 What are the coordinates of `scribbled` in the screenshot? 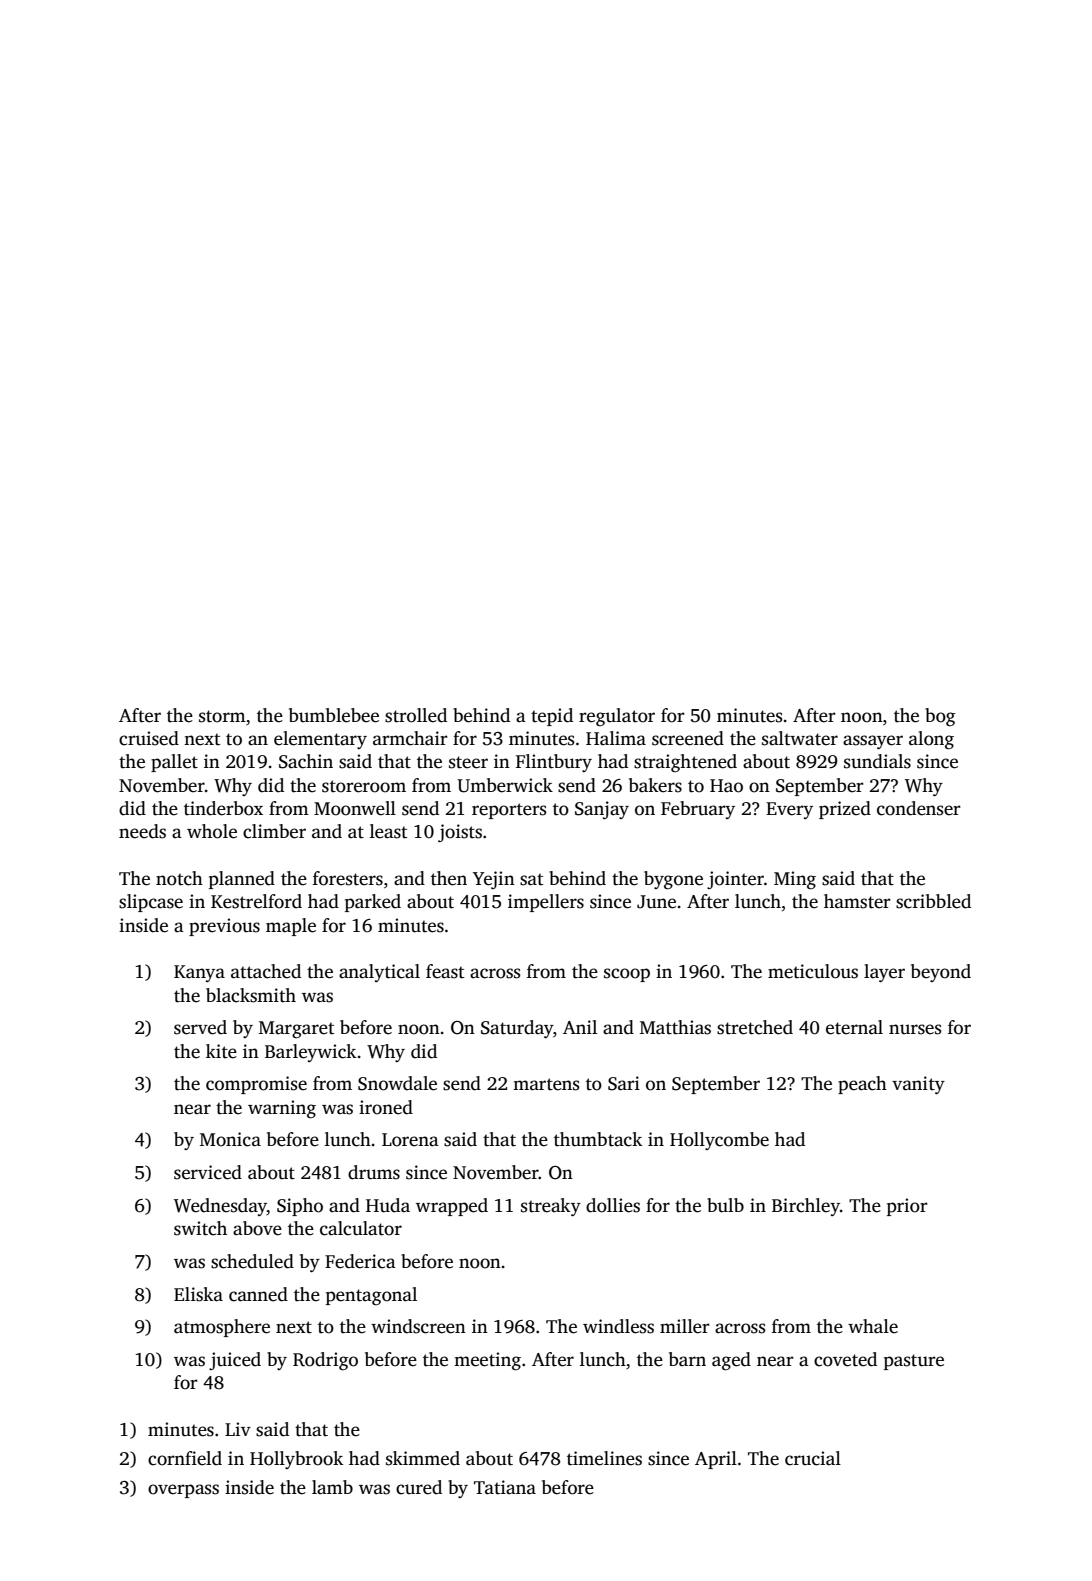 It's located at (933, 901).
